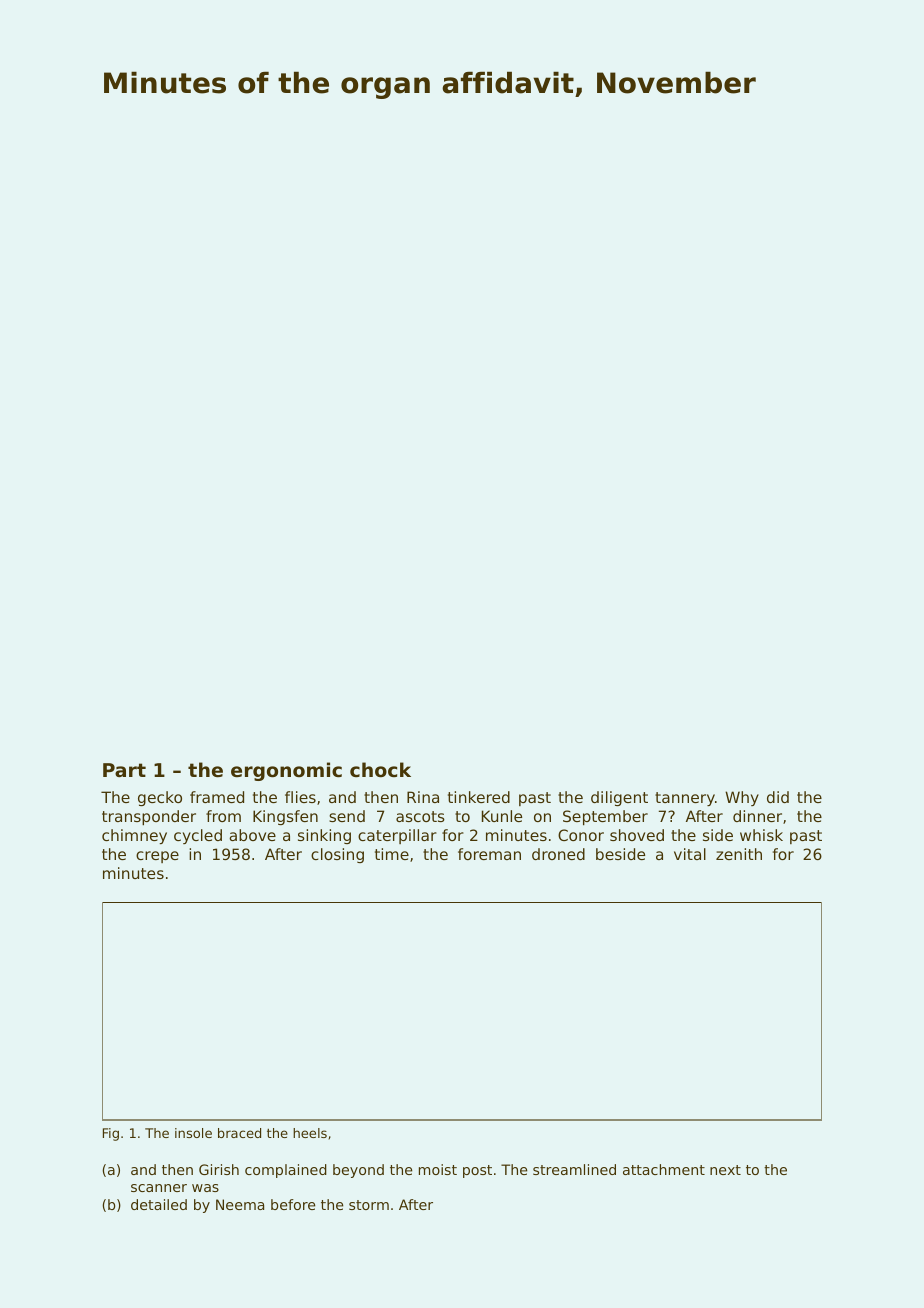 Image resolution: width=924 pixels, height=1308 pixels. What do you see at coordinates (664, 1169) in the page?
I see `attachment` at bounding box center [664, 1169].
